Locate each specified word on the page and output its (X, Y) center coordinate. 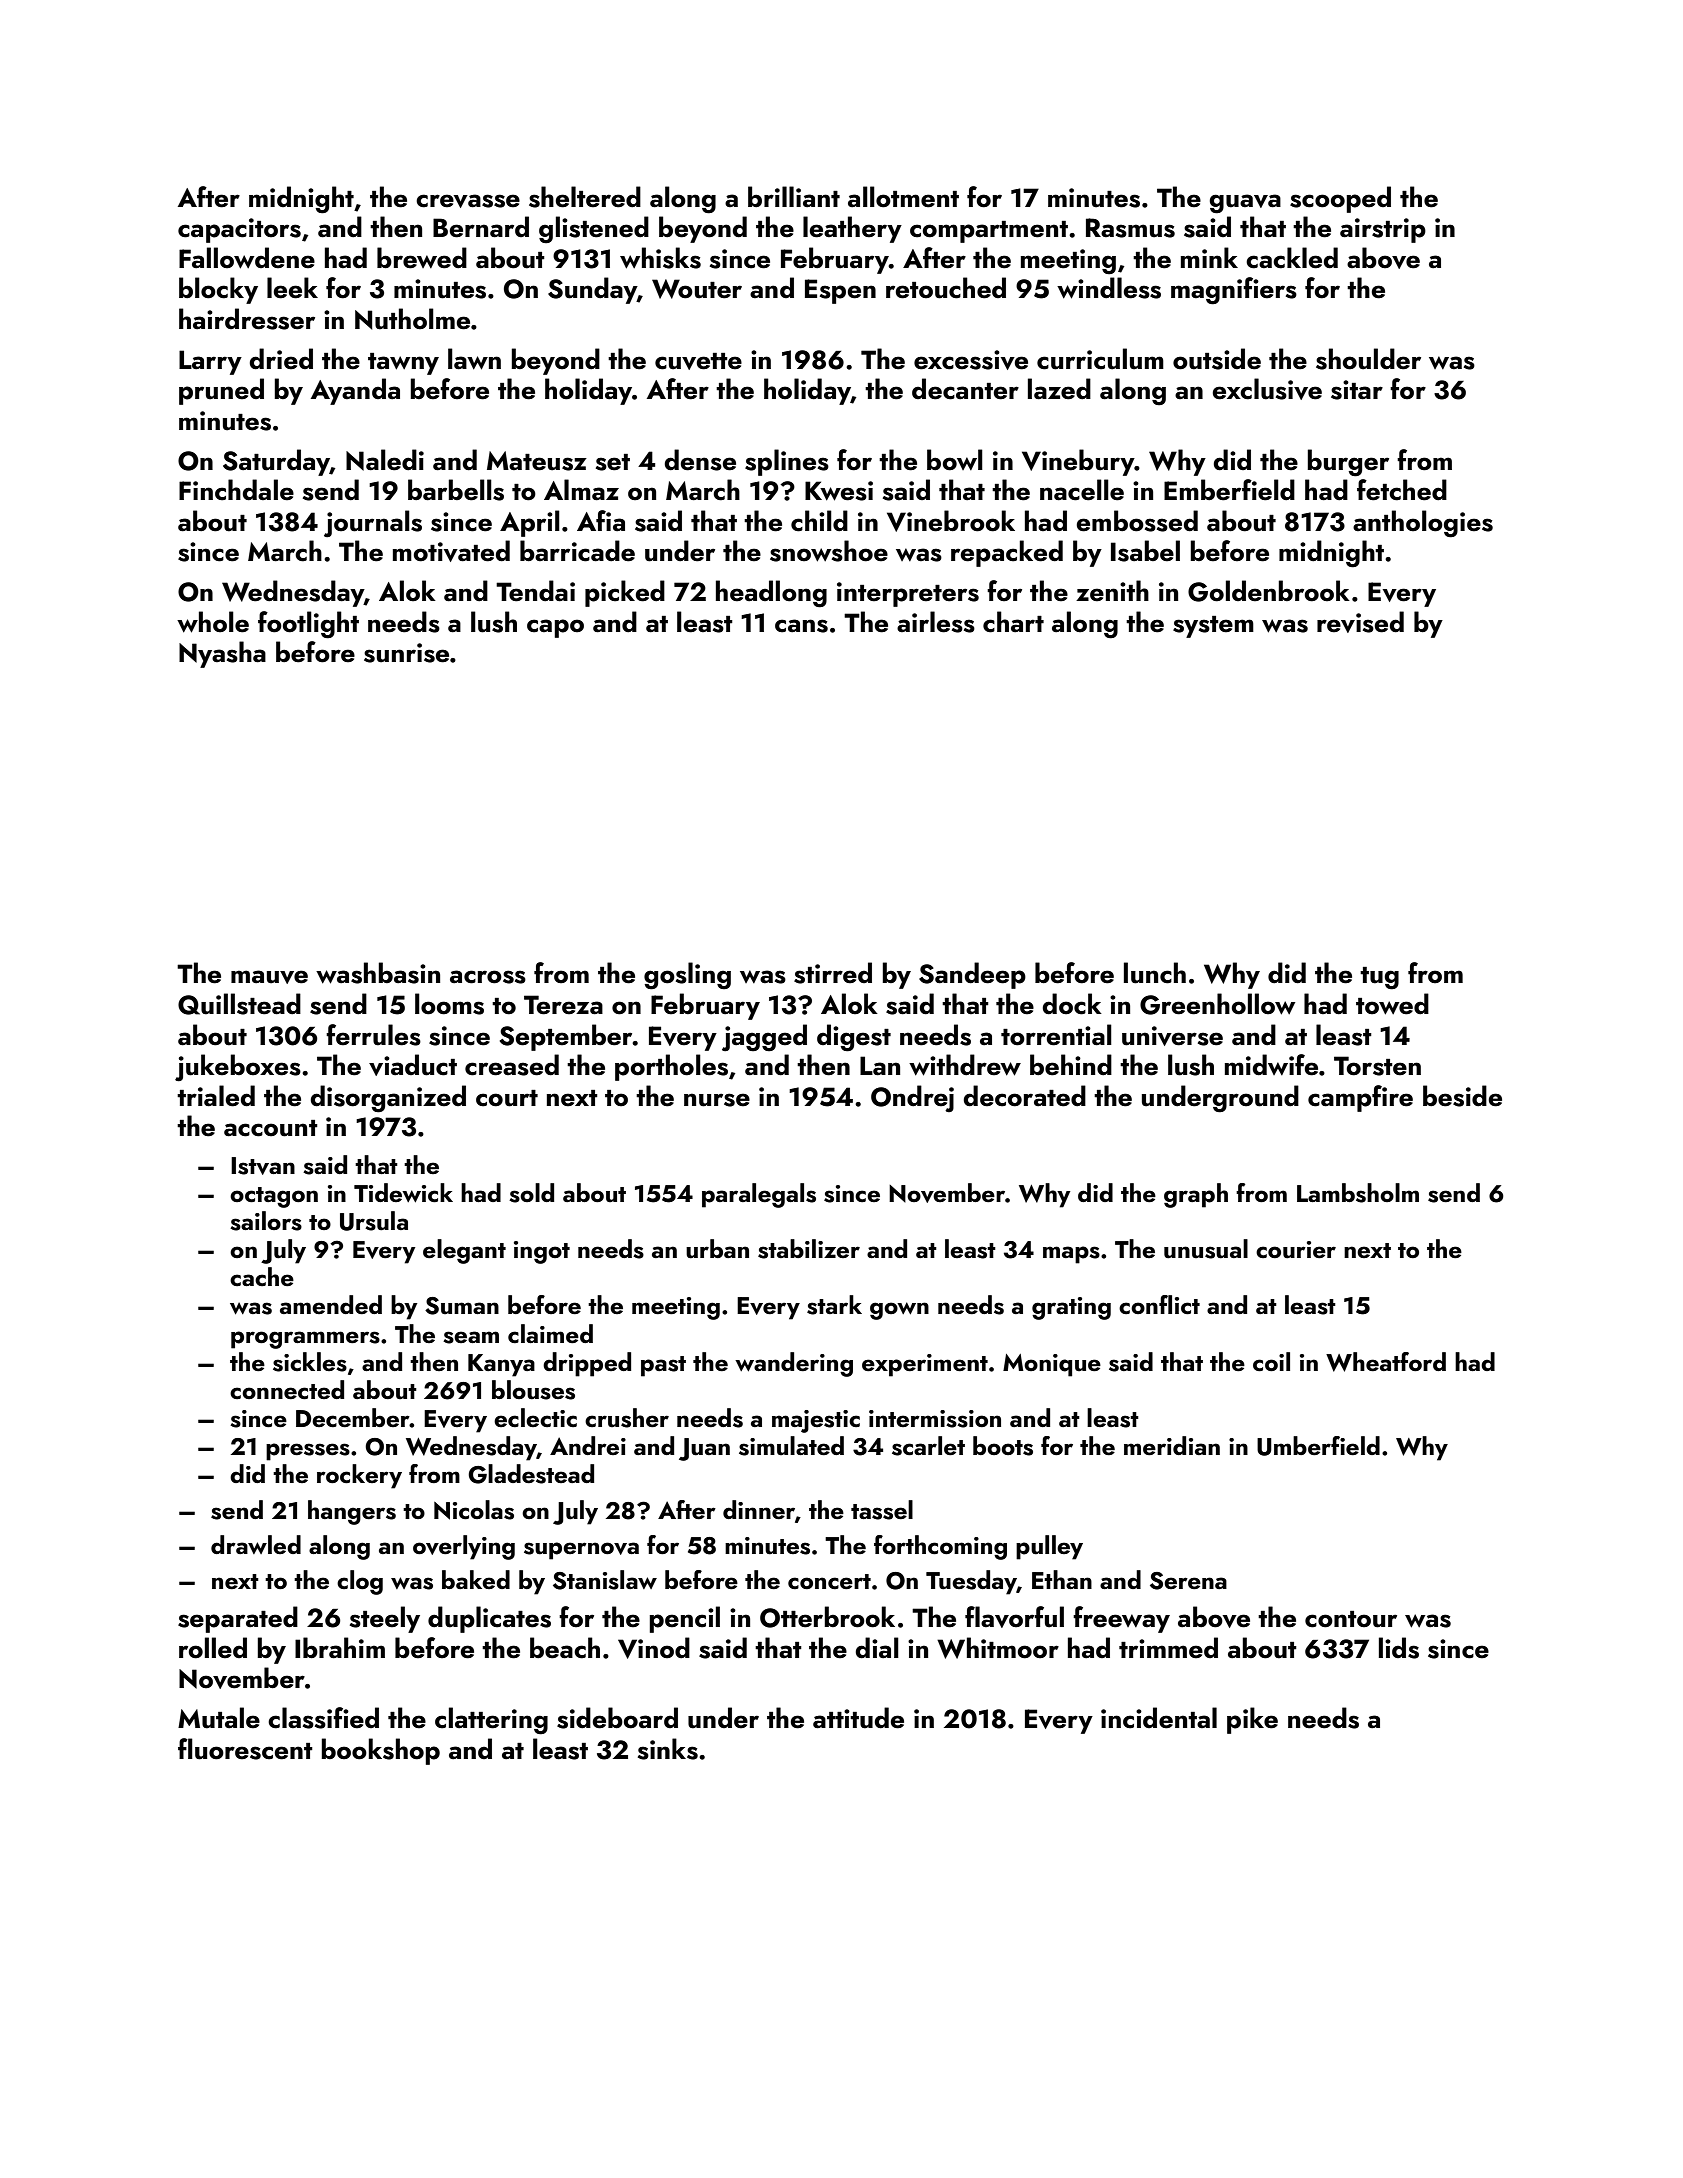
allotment (903, 197)
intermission (935, 1419)
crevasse (468, 201)
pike (1252, 1720)
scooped (1340, 199)
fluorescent (245, 1749)
